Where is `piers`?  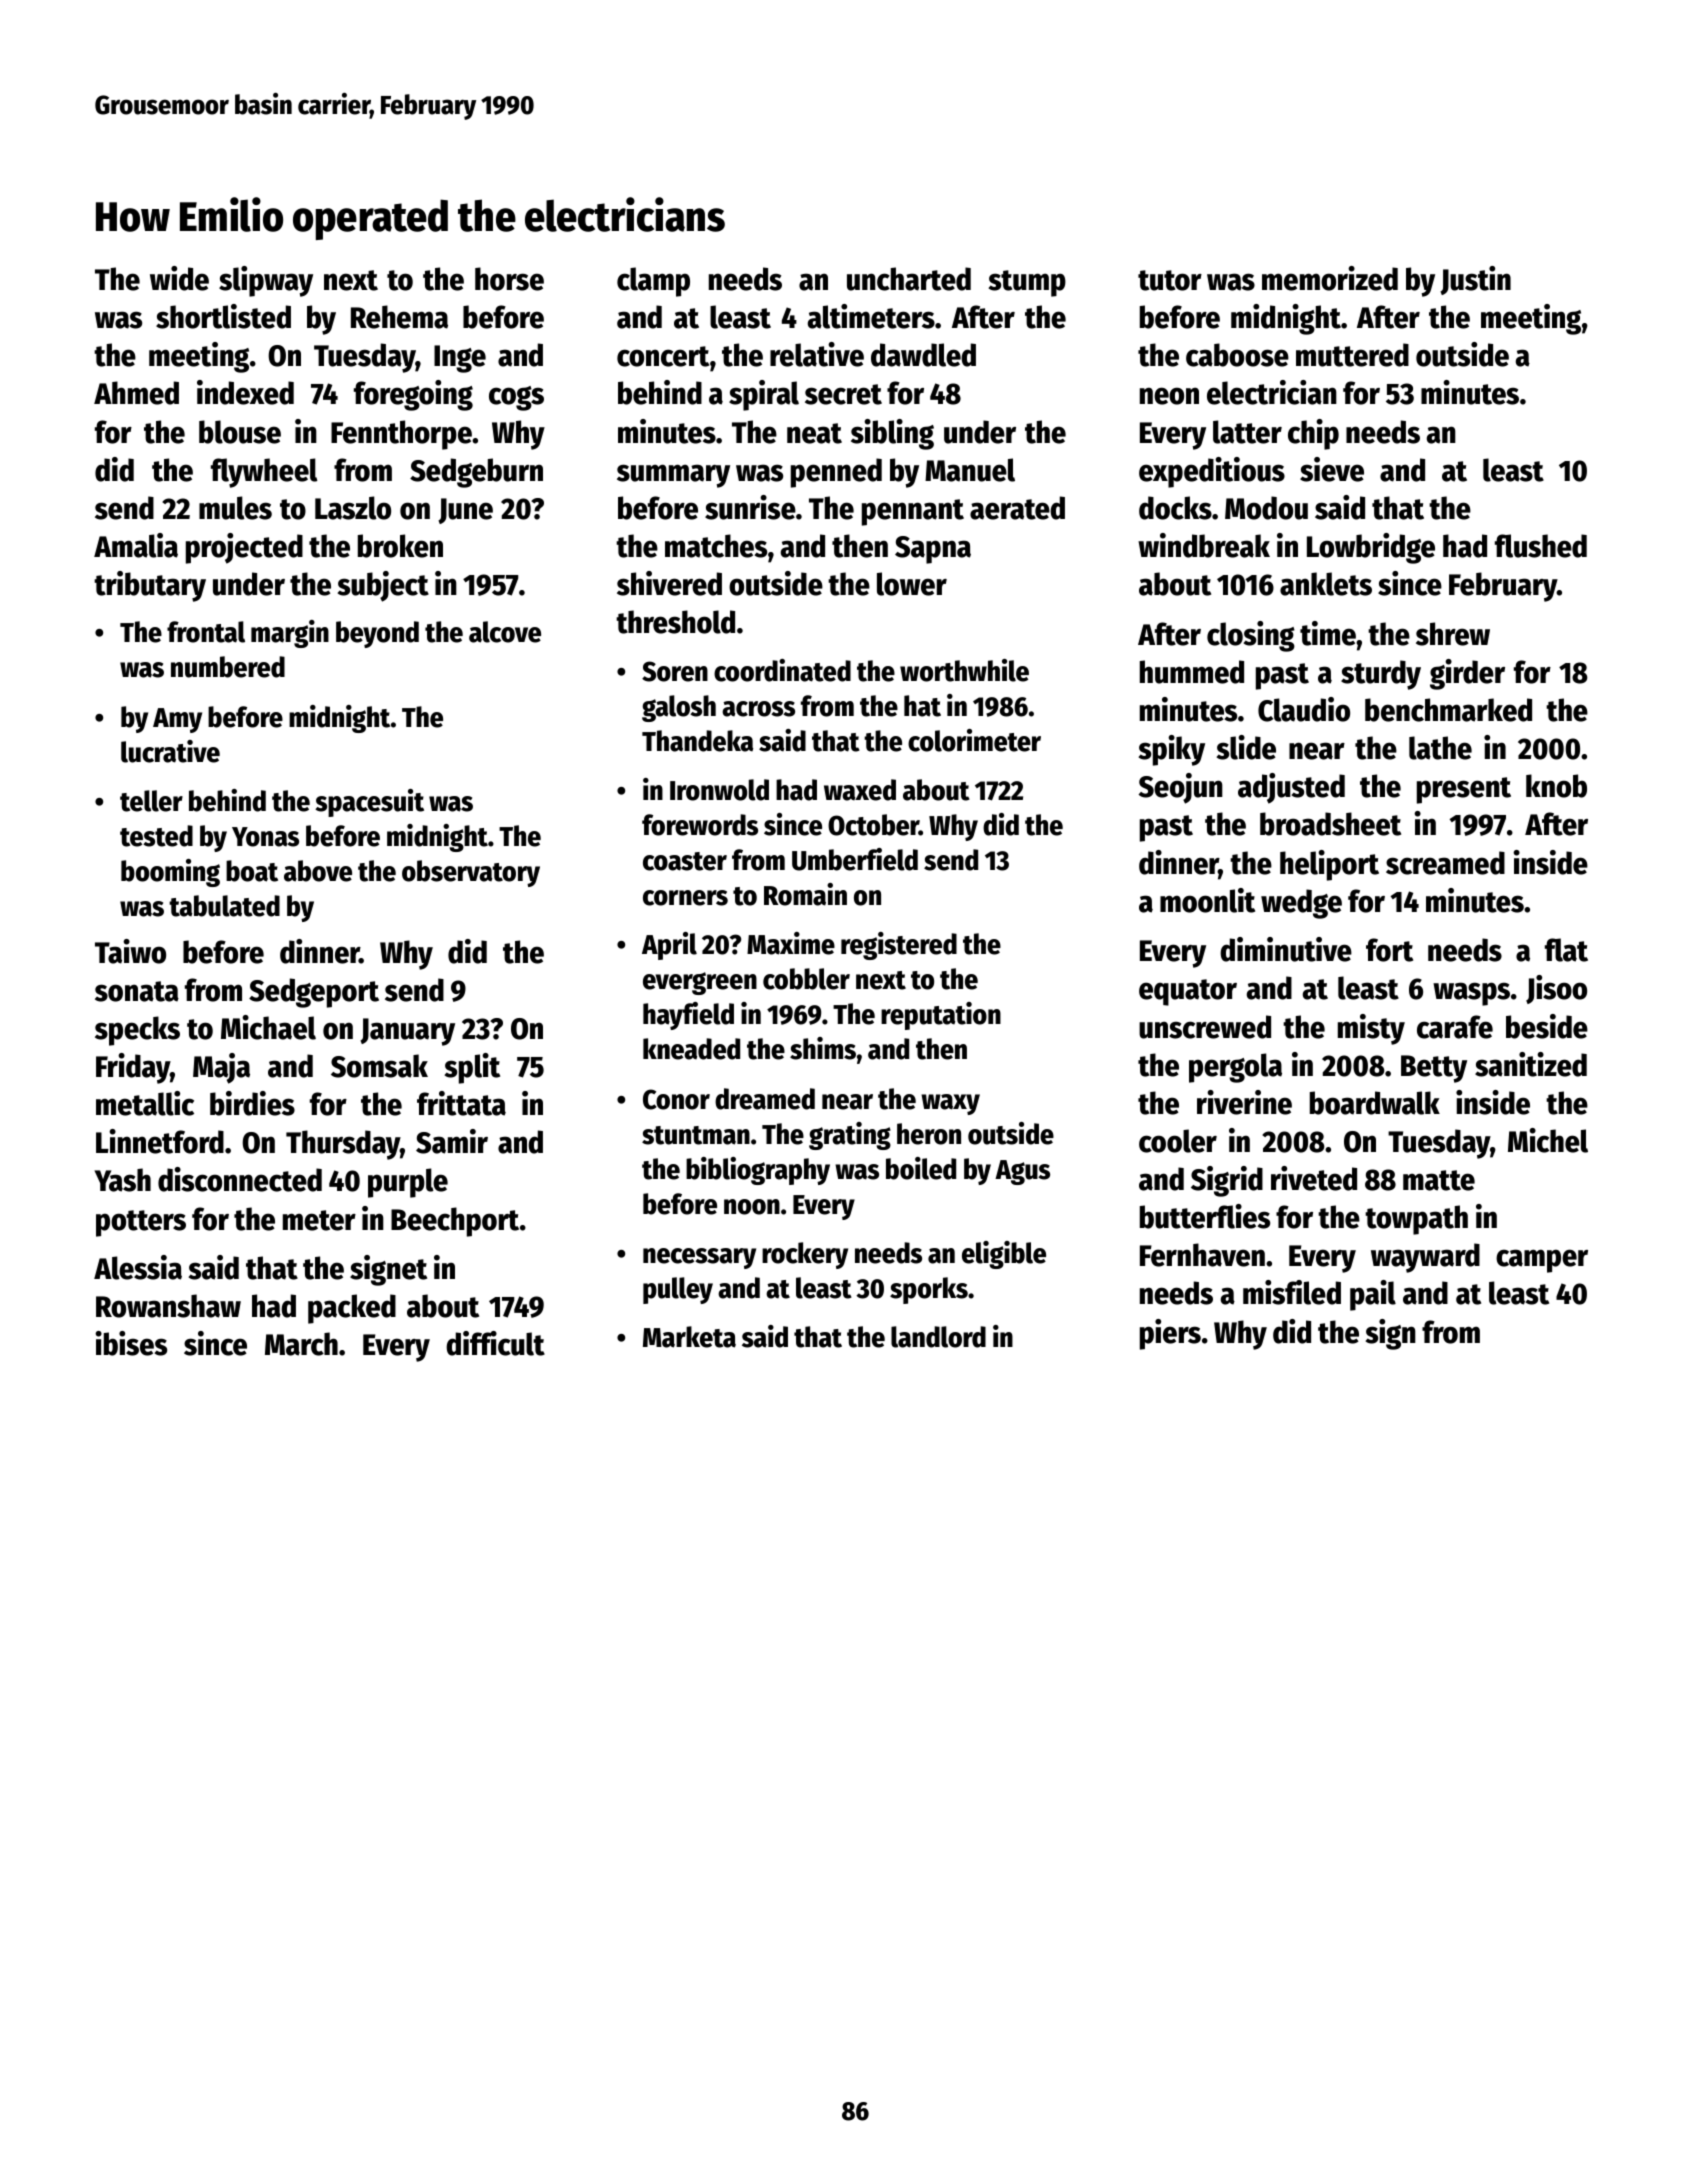
piers is located at coordinates (1170, 1334).
